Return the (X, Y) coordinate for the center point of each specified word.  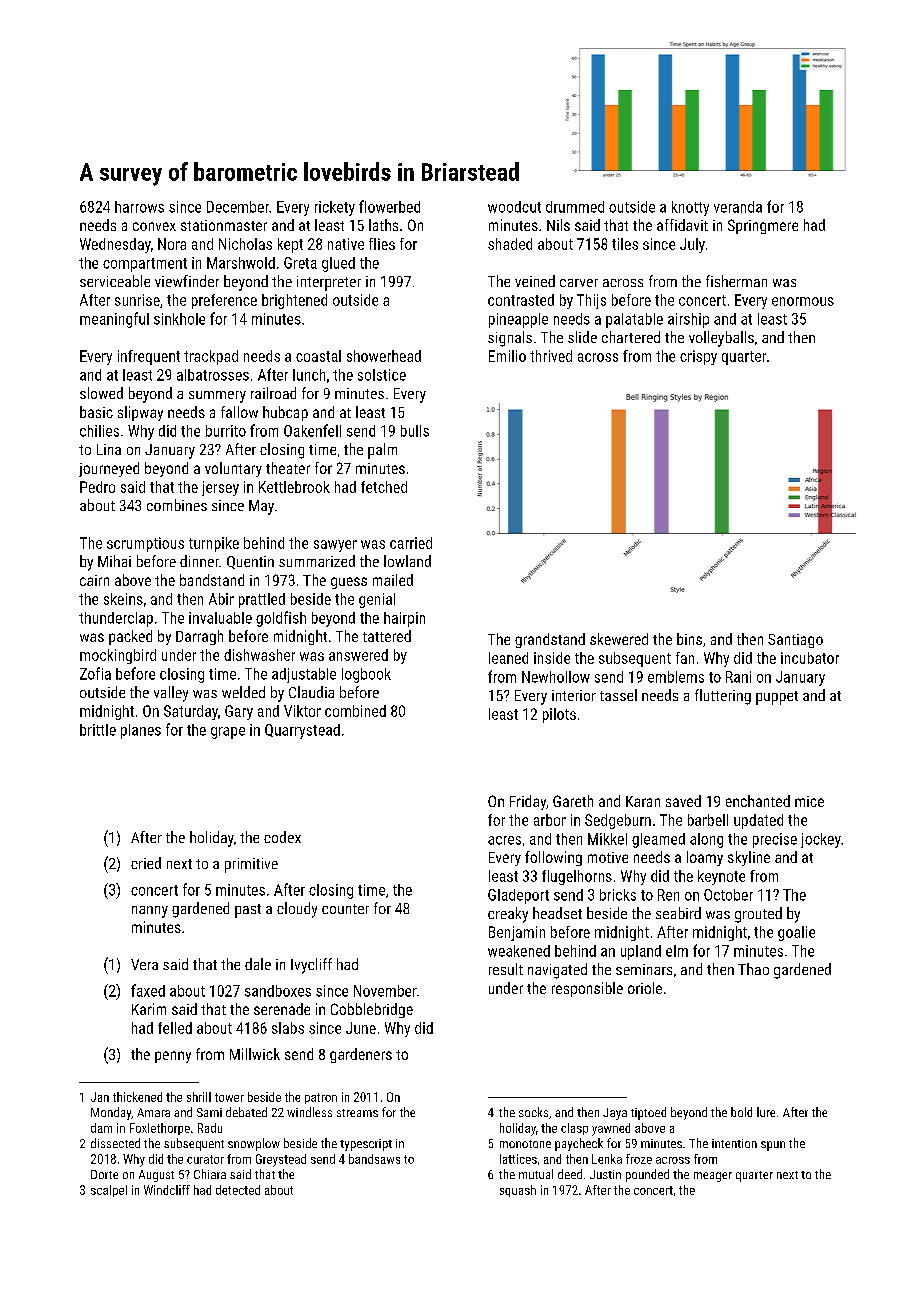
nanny (150, 912)
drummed (575, 207)
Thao (753, 969)
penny (173, 1057)
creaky (508, 915)
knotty (690, 208)
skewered (619, 639)
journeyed (109, 469)
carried (411, 543)
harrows (139, 207)
